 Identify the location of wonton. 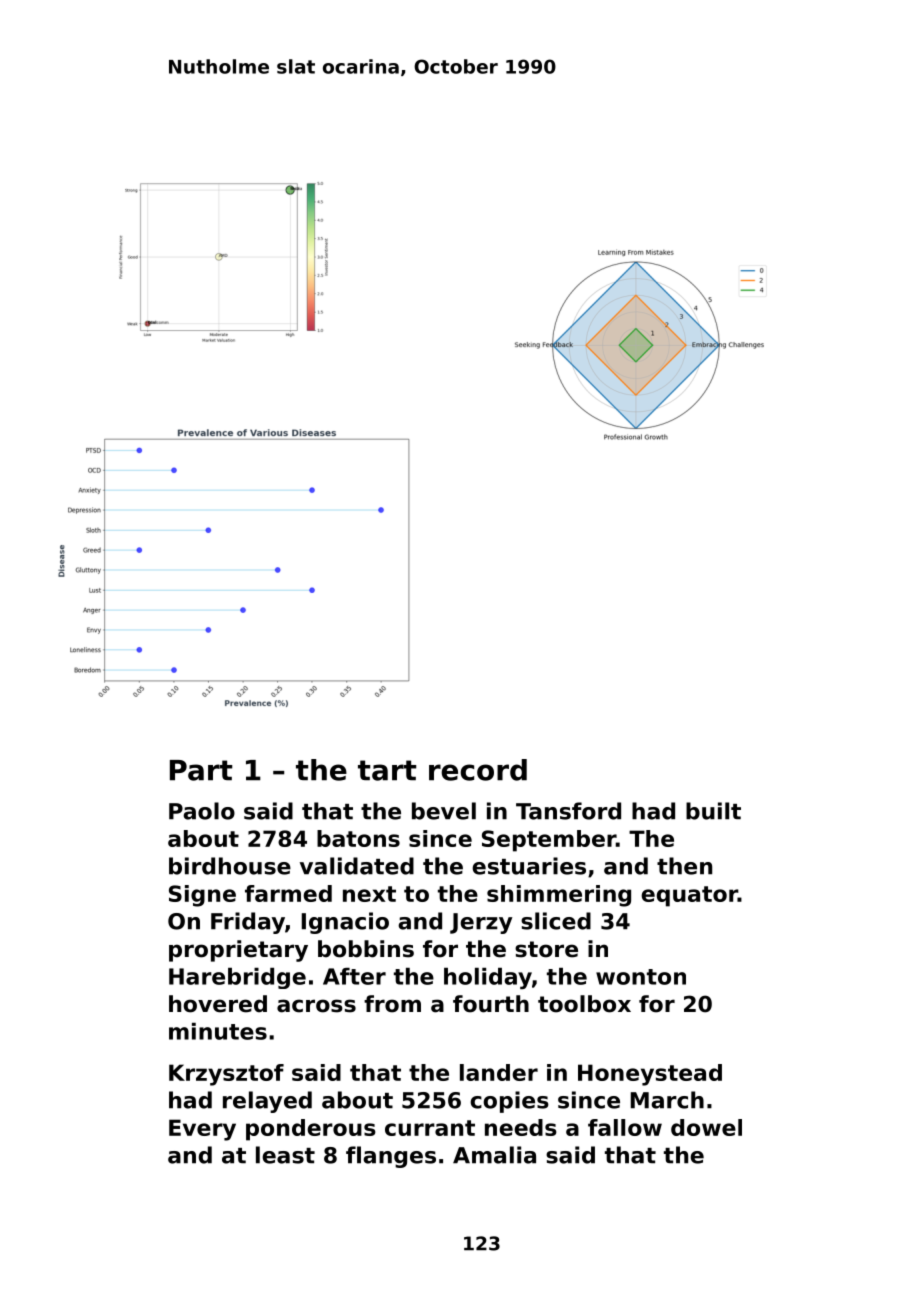
(641, 977).
